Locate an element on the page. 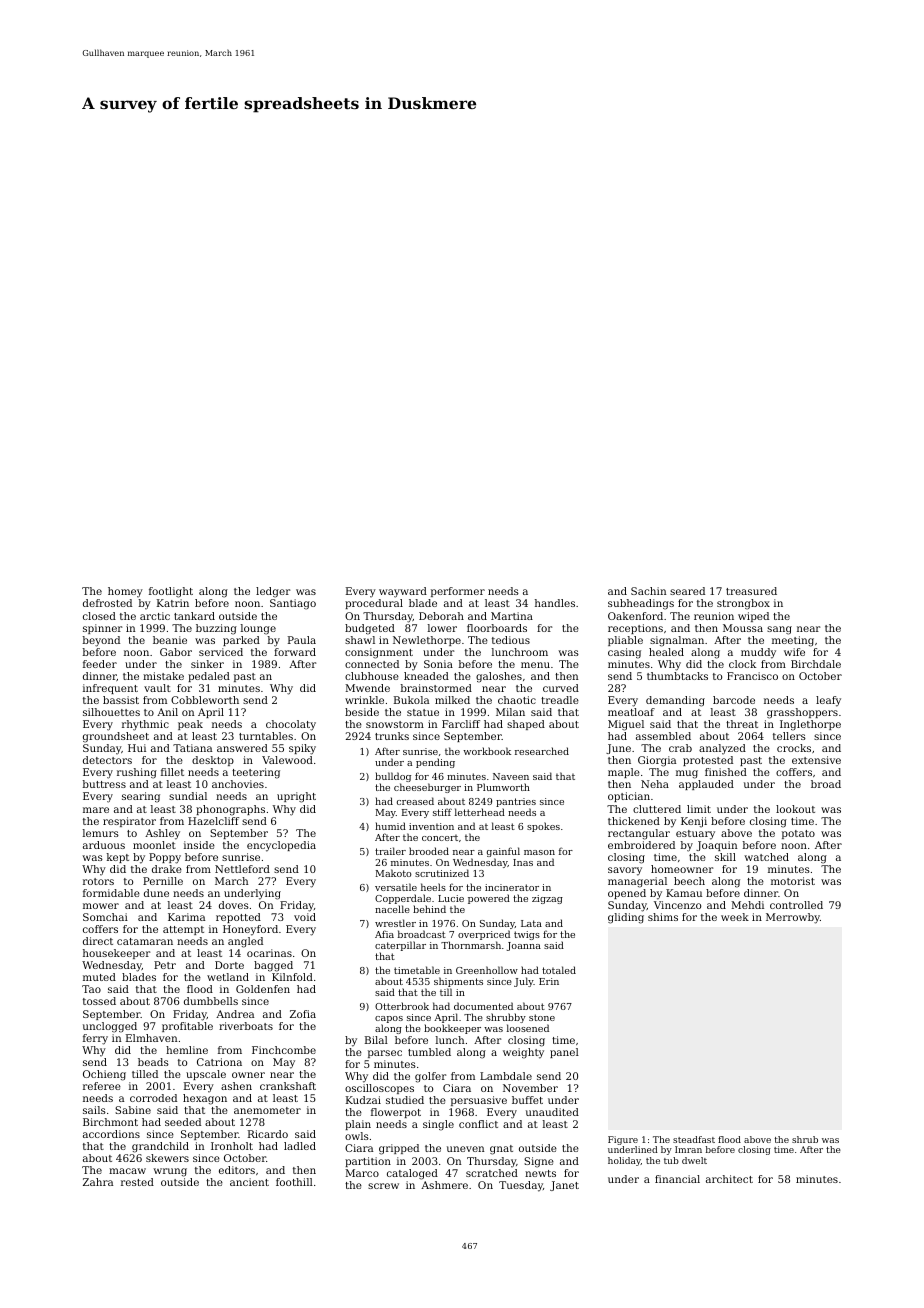 The height and width of the page is (1308, 924). gliding is located at coordinates (626, 918).
